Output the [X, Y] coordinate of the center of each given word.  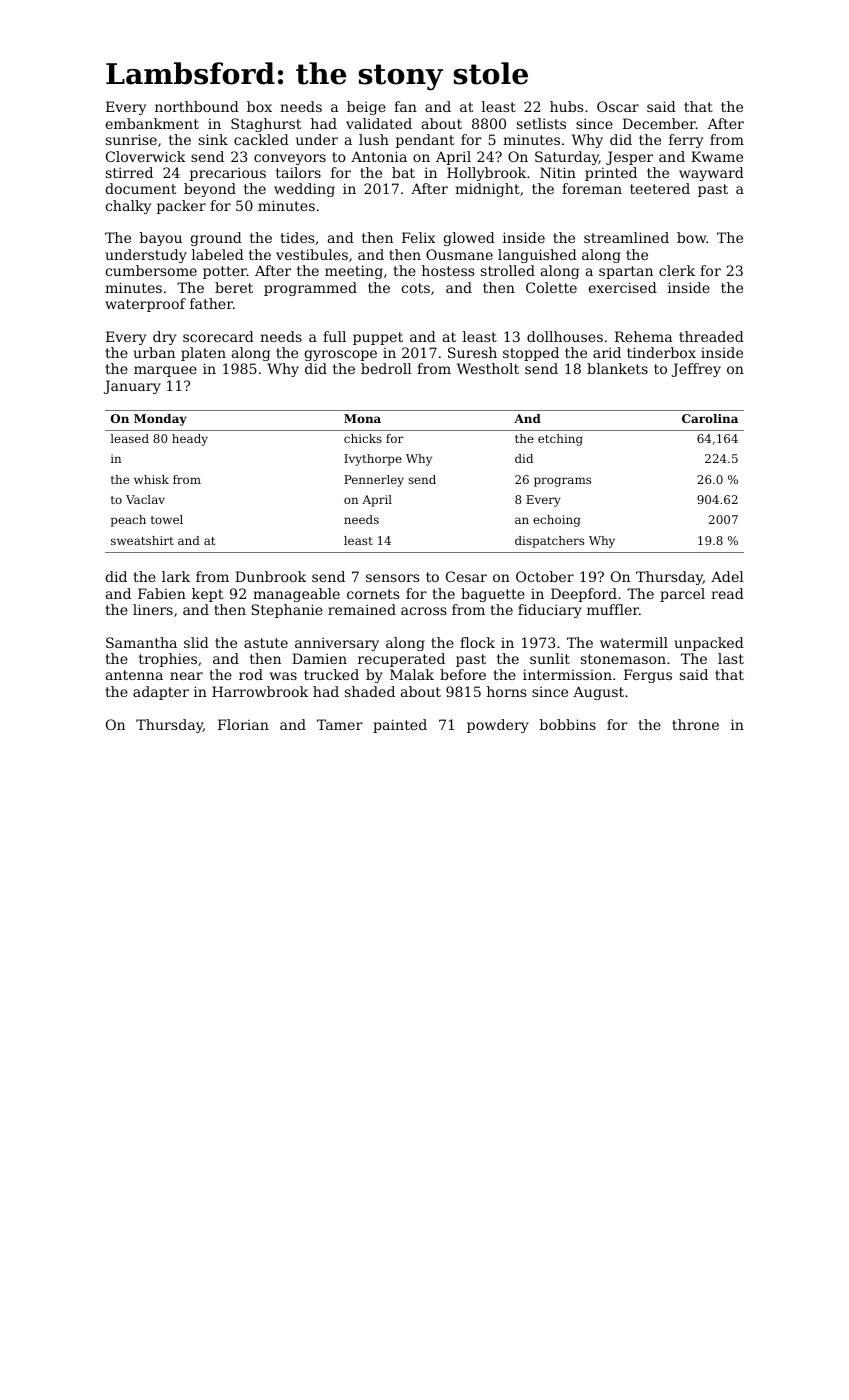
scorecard [218, 336]
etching [560, 440]
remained [362, 609]
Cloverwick [146, 156]
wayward [711, 174]
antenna [134, 675]
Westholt [488, 368]
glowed [469, 239]
